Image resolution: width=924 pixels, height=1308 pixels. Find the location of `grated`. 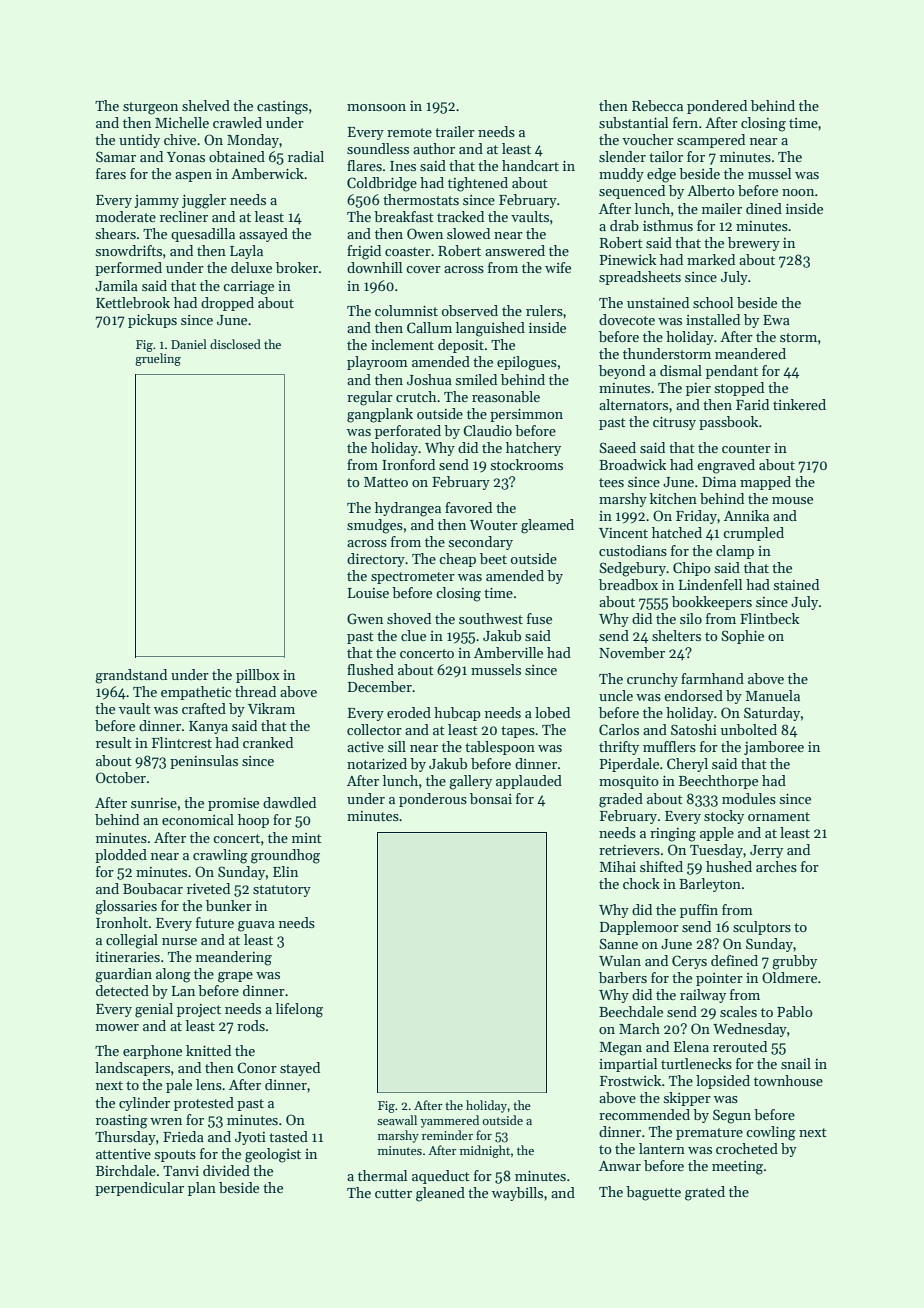

grated is located at coordinates (705, 1193).
